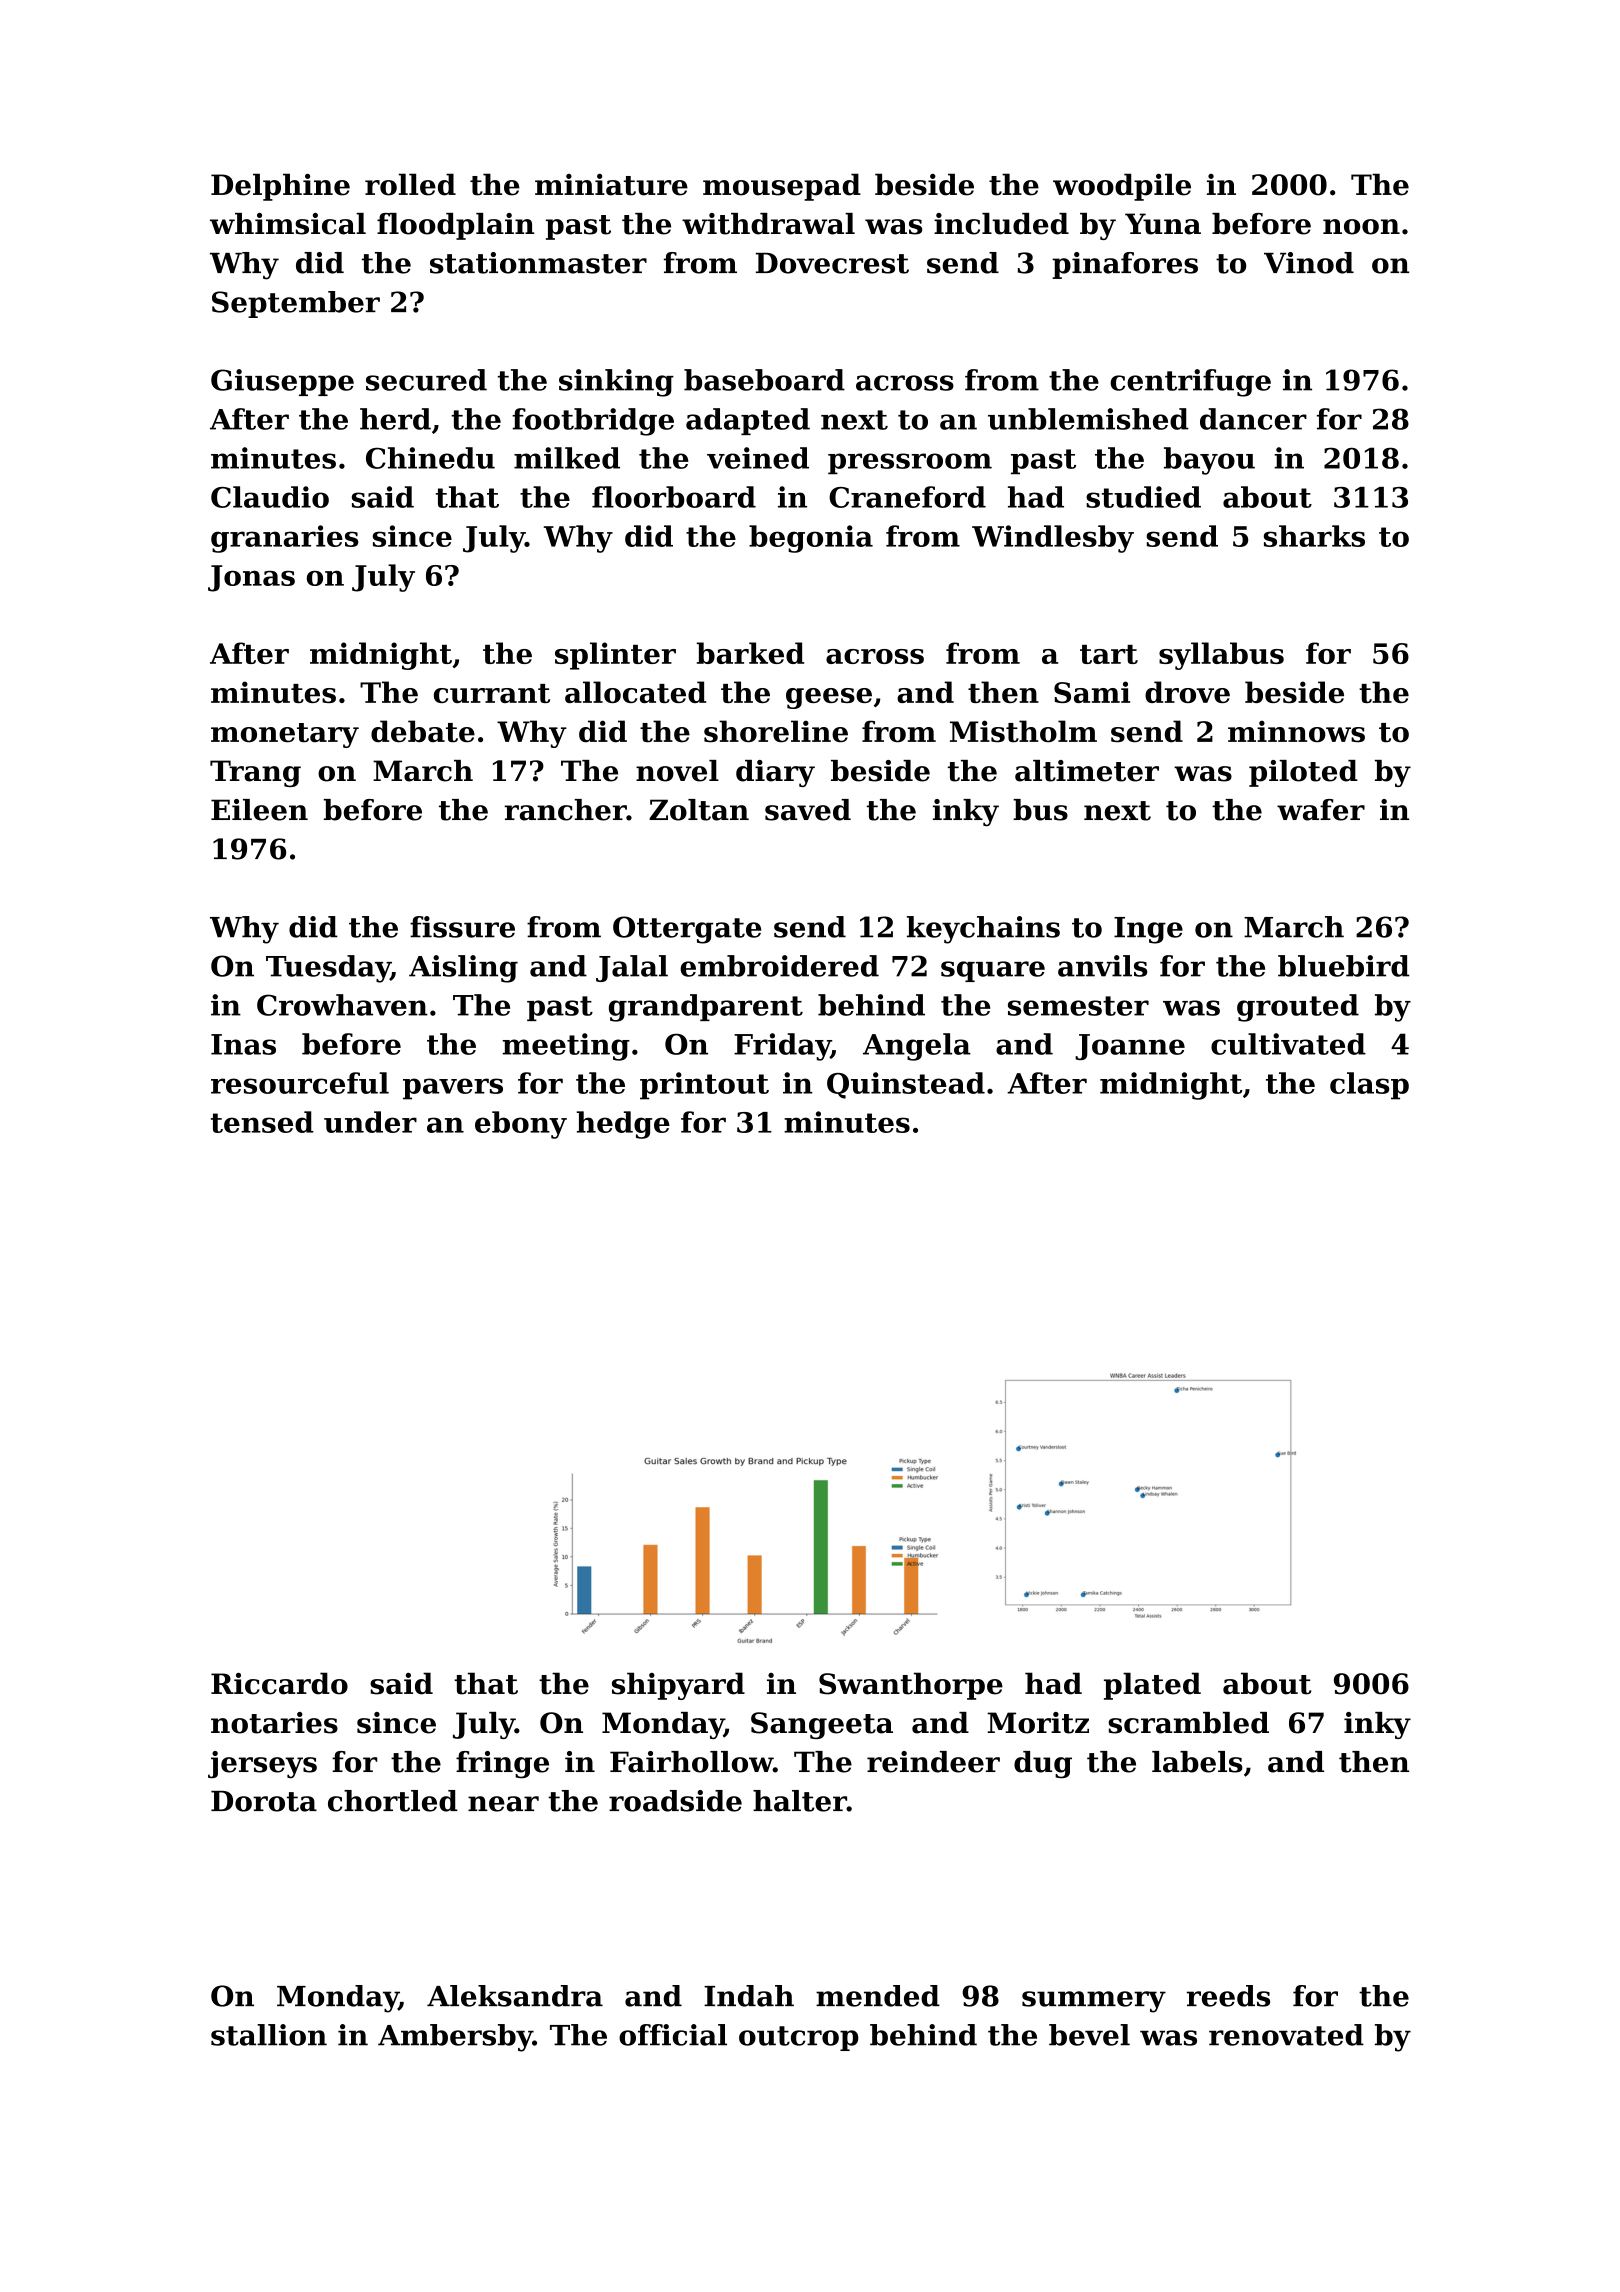  Describe the element at coordinates (492, 693) in the page. I see `currant` at that location.
